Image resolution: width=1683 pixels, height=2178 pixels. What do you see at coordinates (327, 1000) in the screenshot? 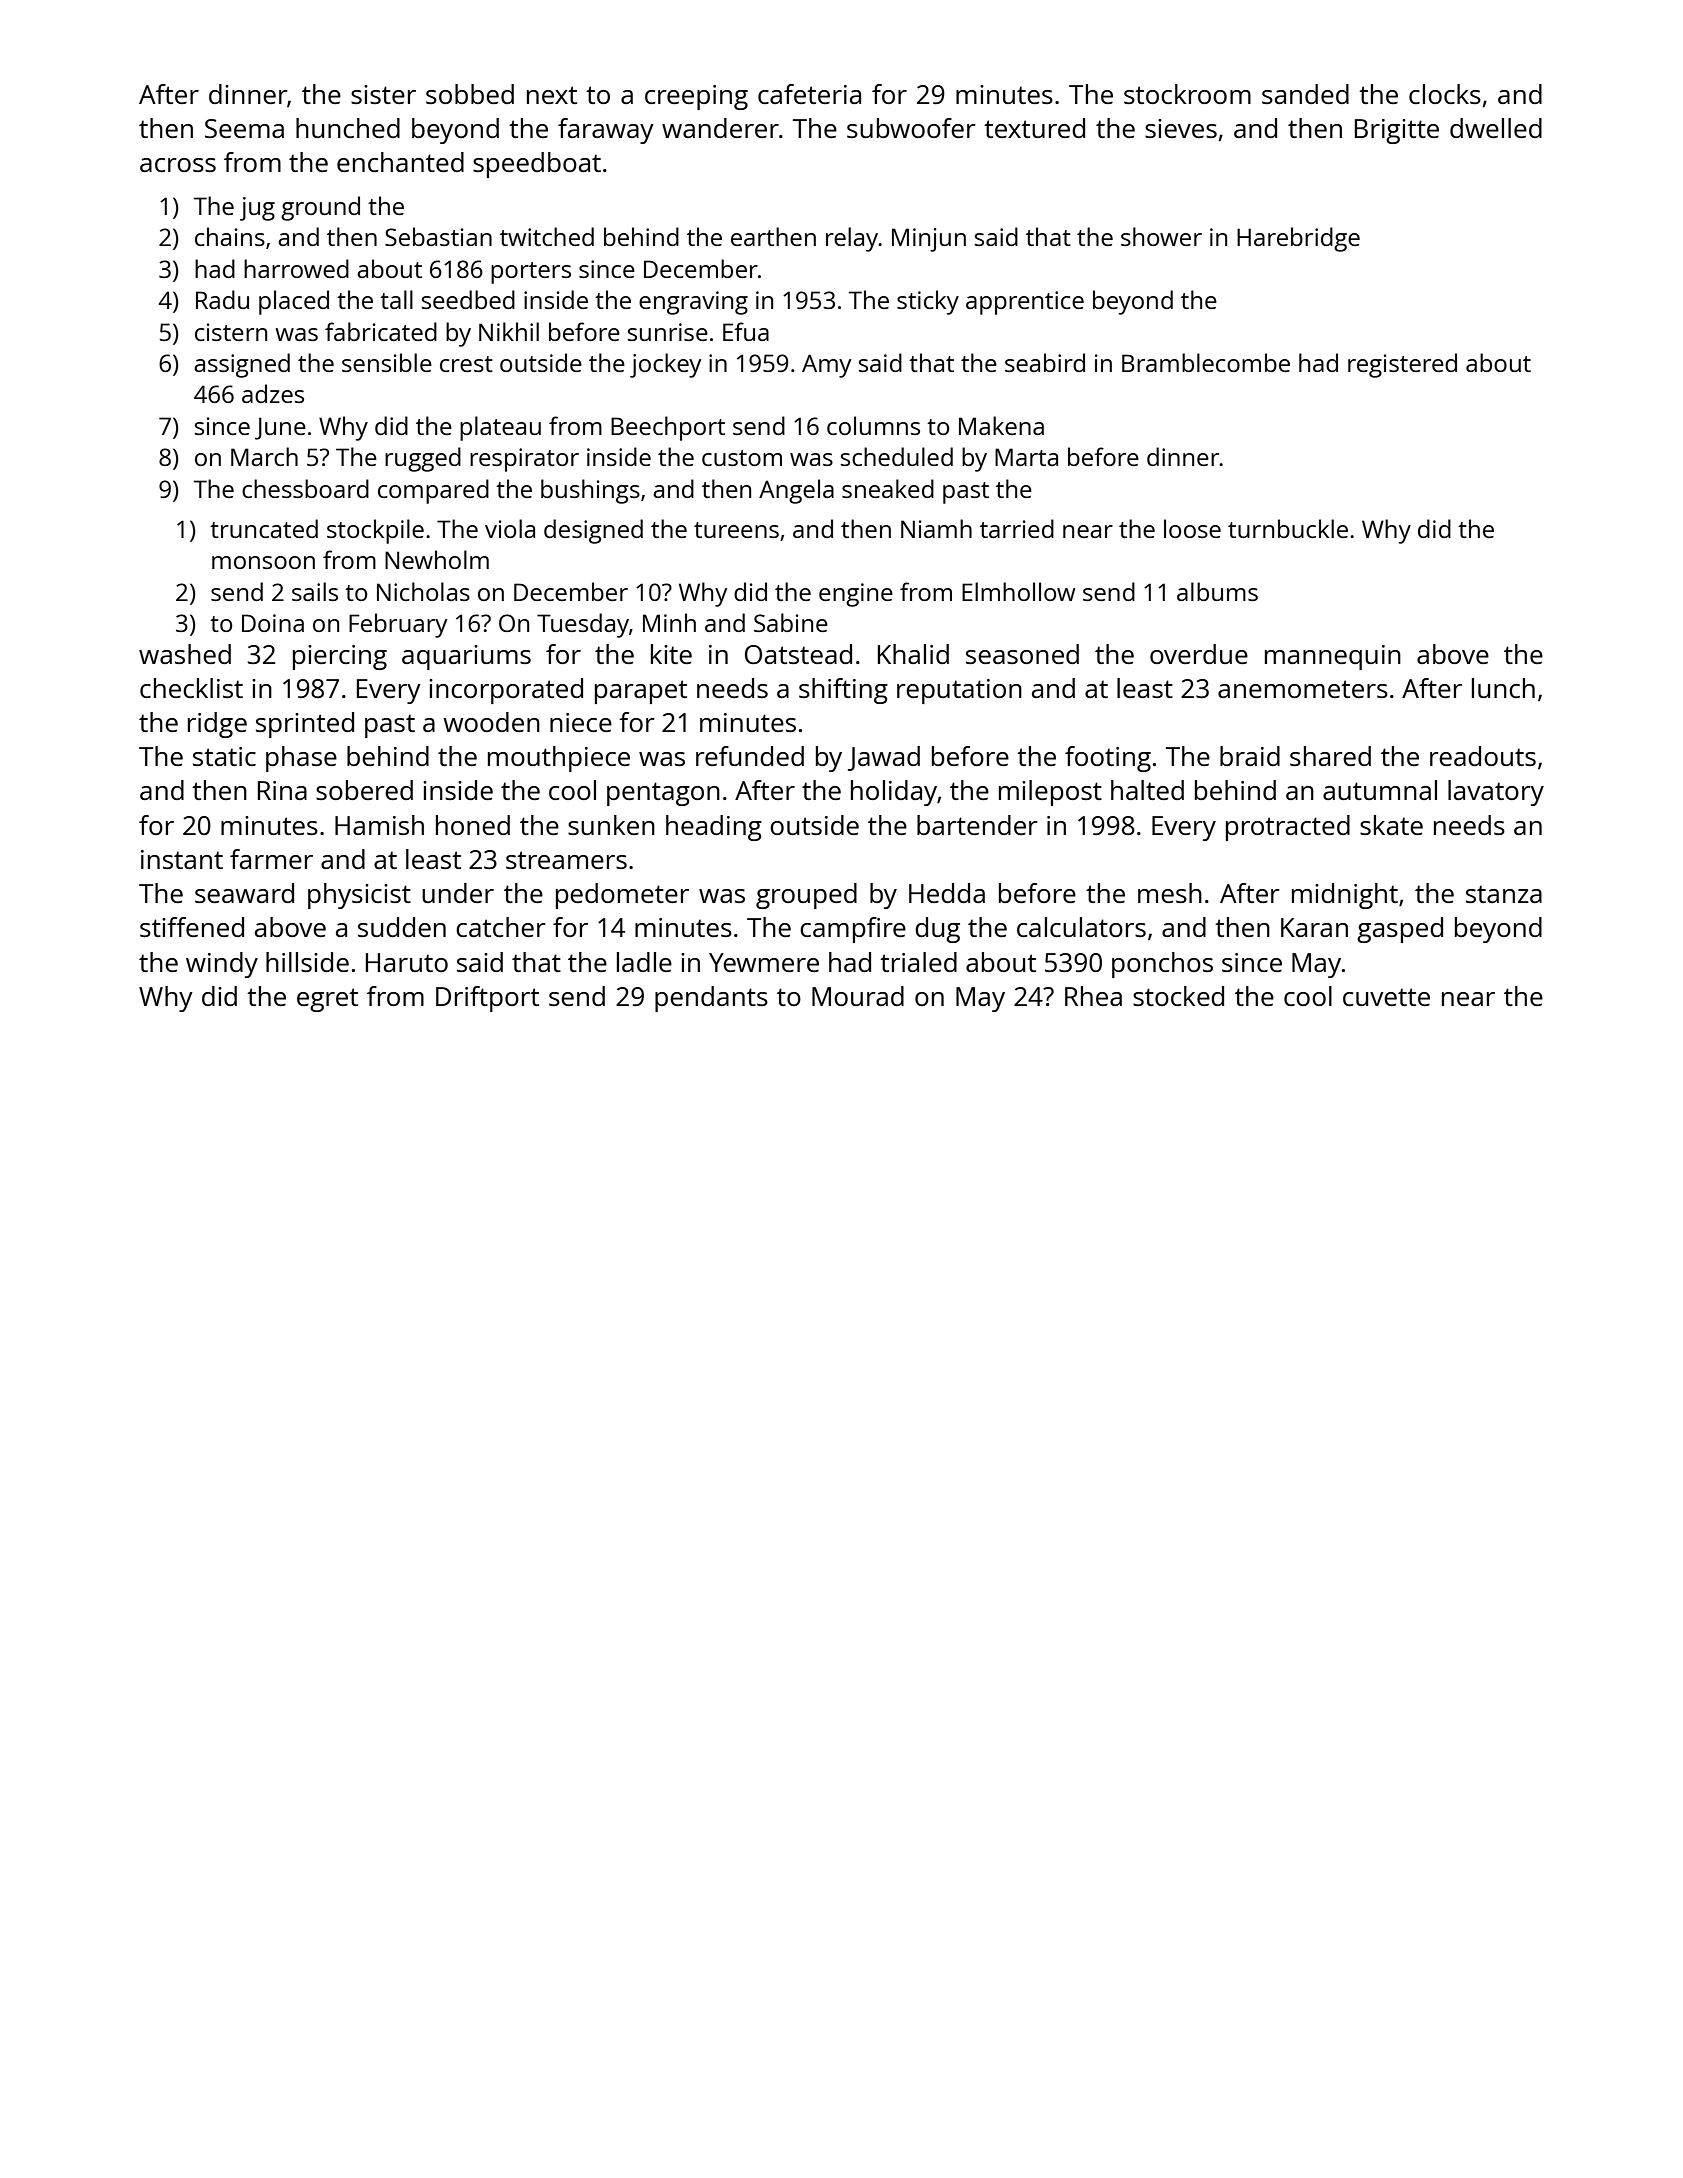
I see `egret` at bounding box center [327, 1000].
